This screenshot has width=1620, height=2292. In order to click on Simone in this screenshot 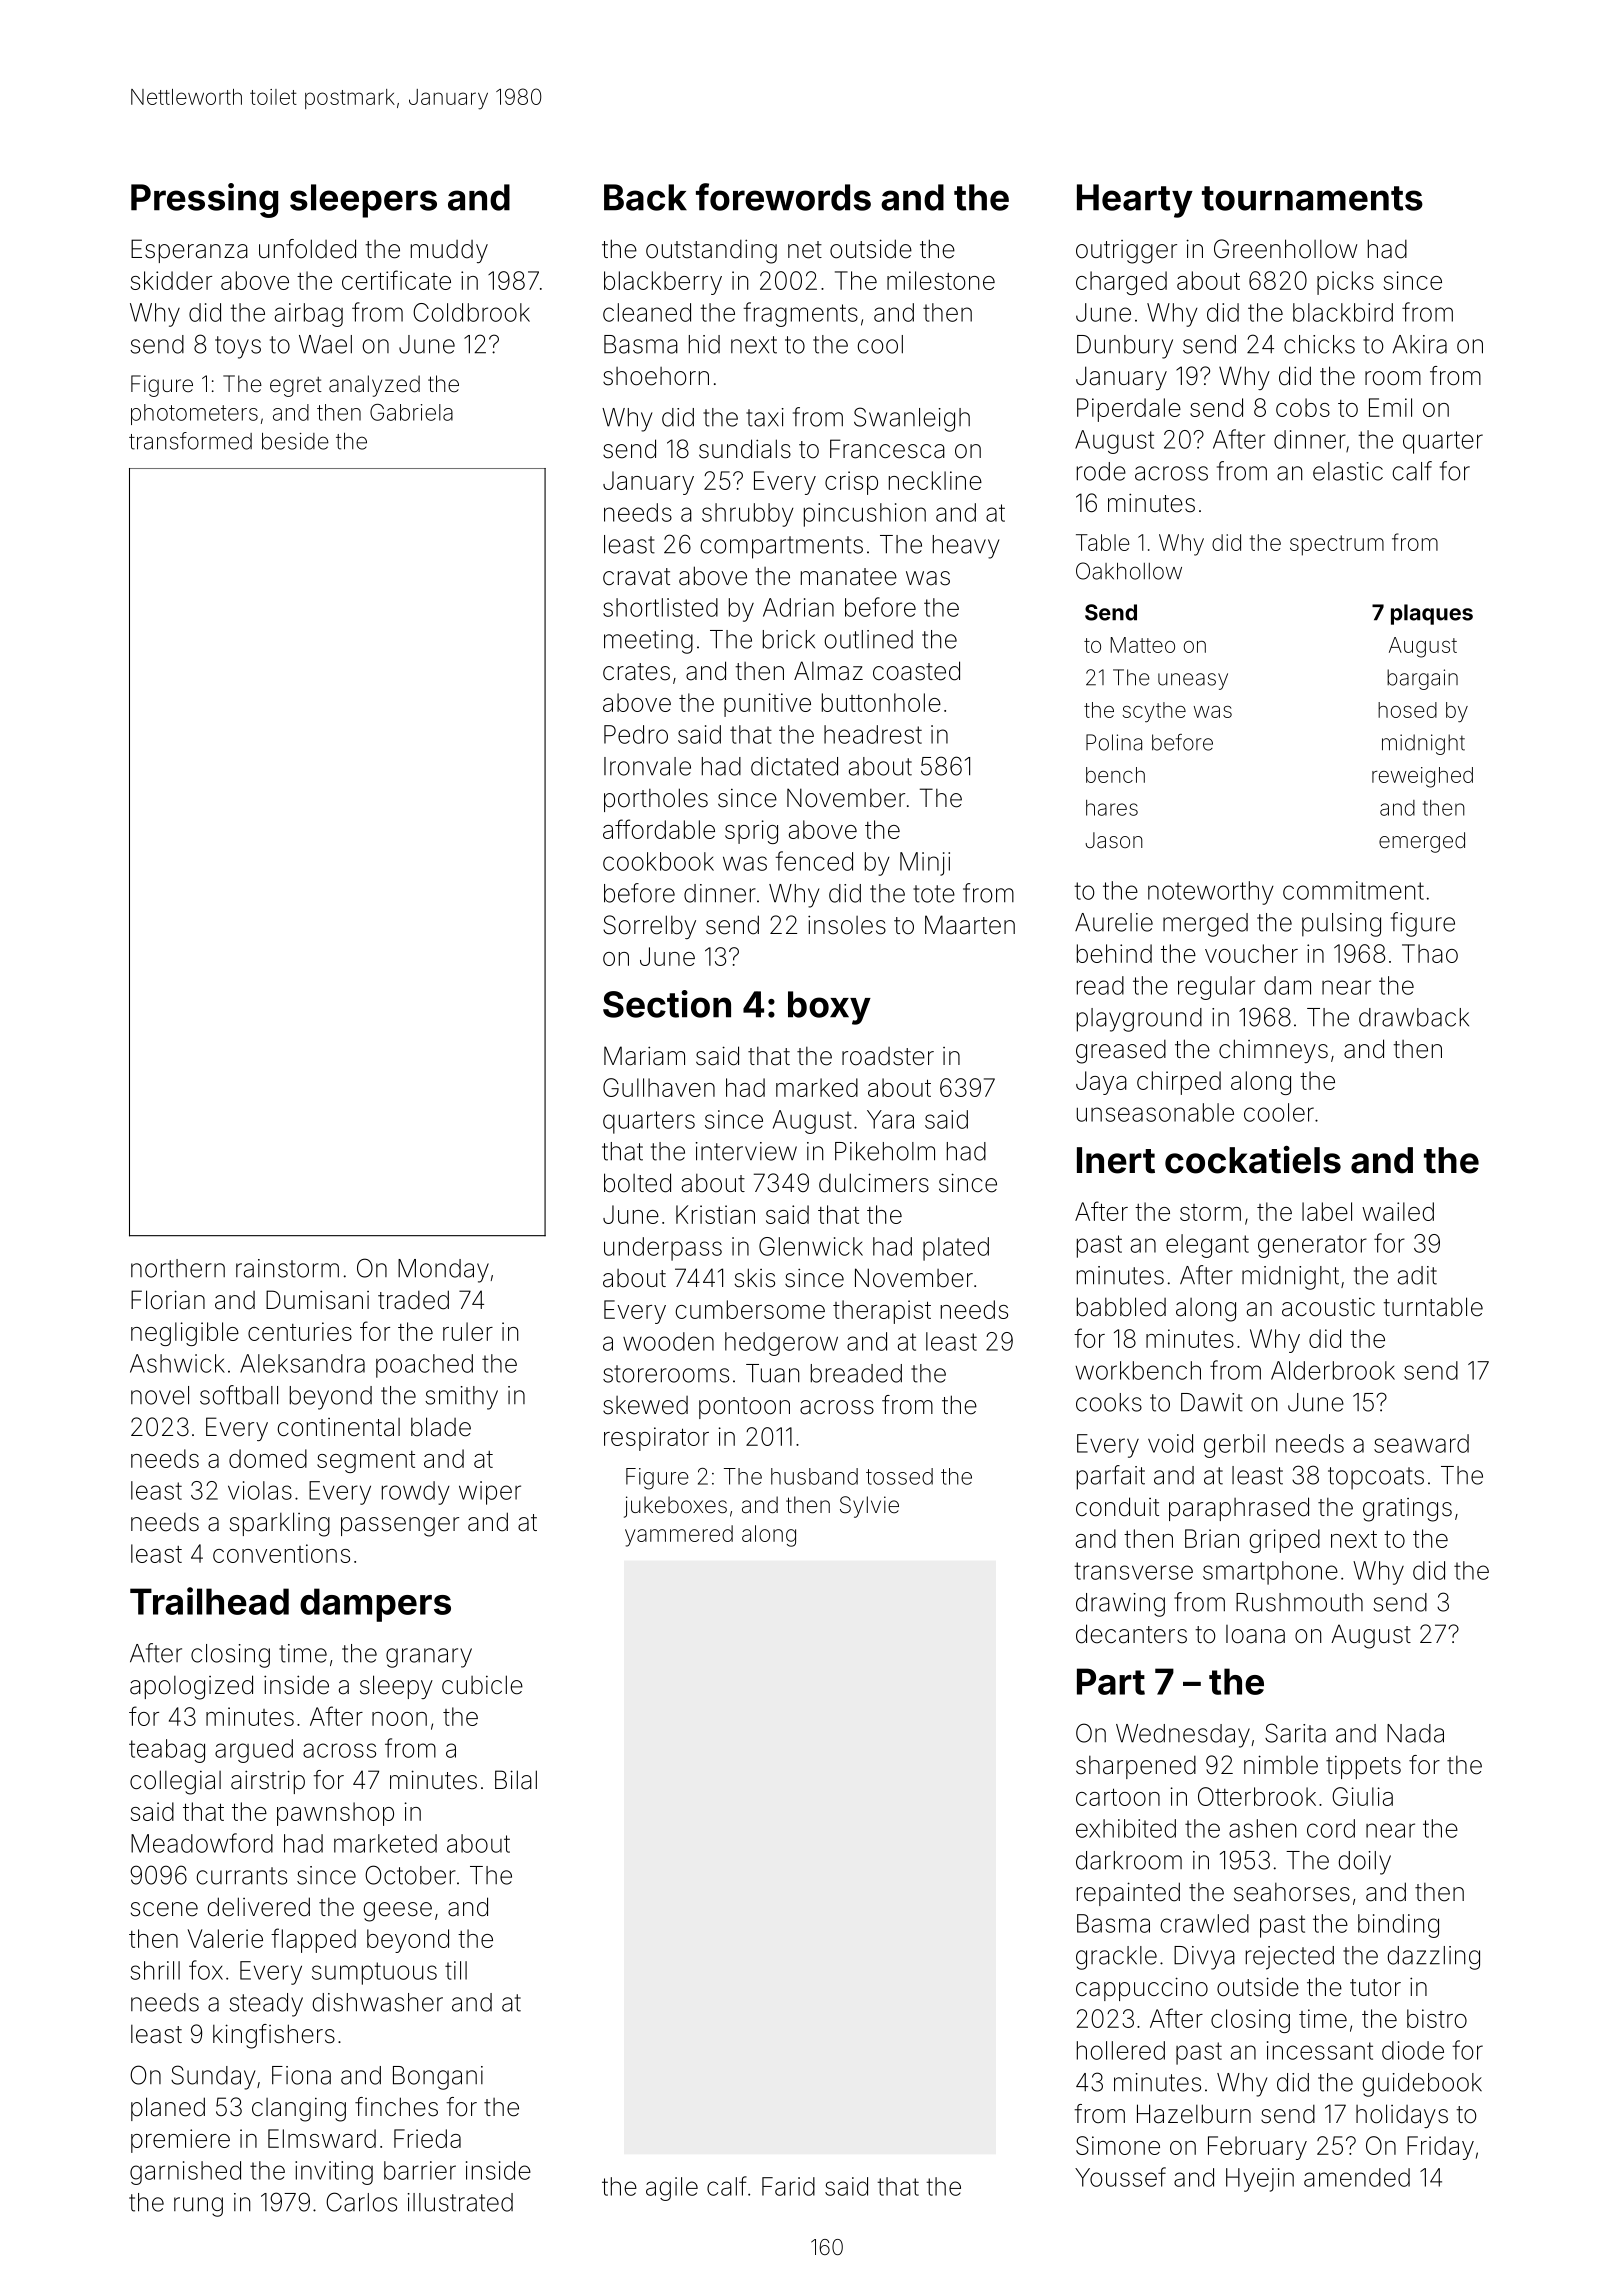, I will do `click(1118, 2145)`.
